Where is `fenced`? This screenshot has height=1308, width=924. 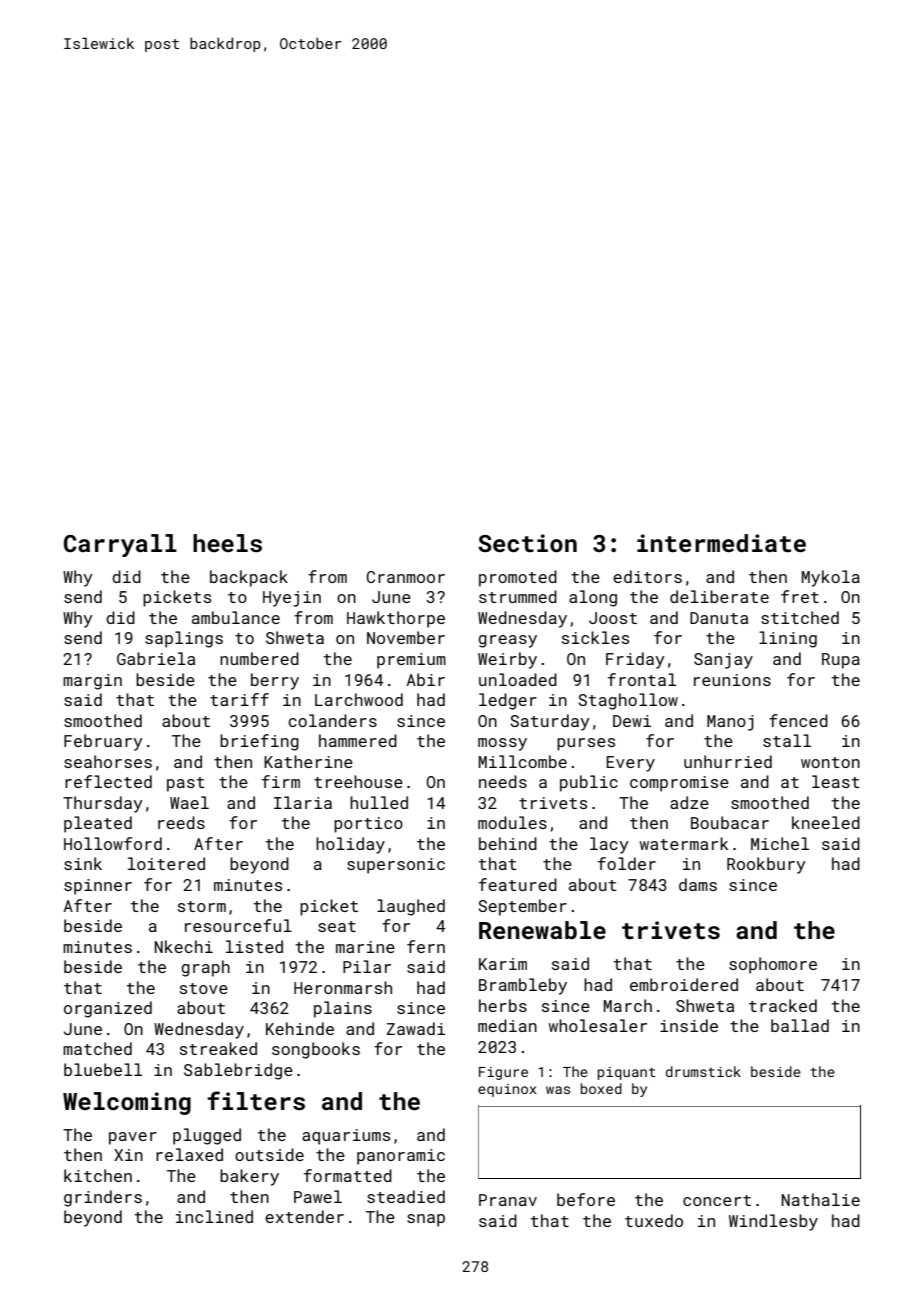
fenced is located at coordinates (798, 720).
